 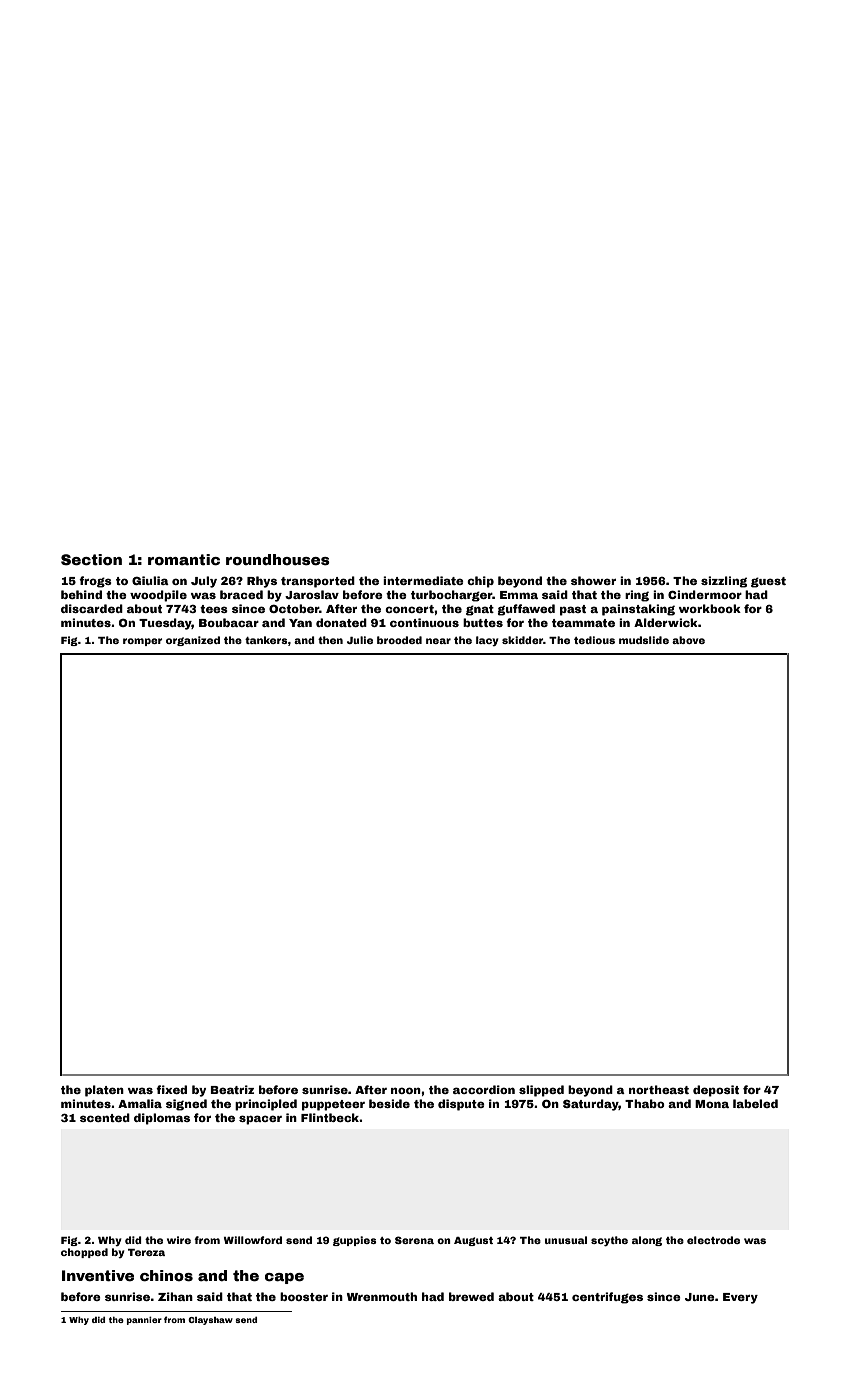 I want to click on brewed, so click(x=471, y=1296).
